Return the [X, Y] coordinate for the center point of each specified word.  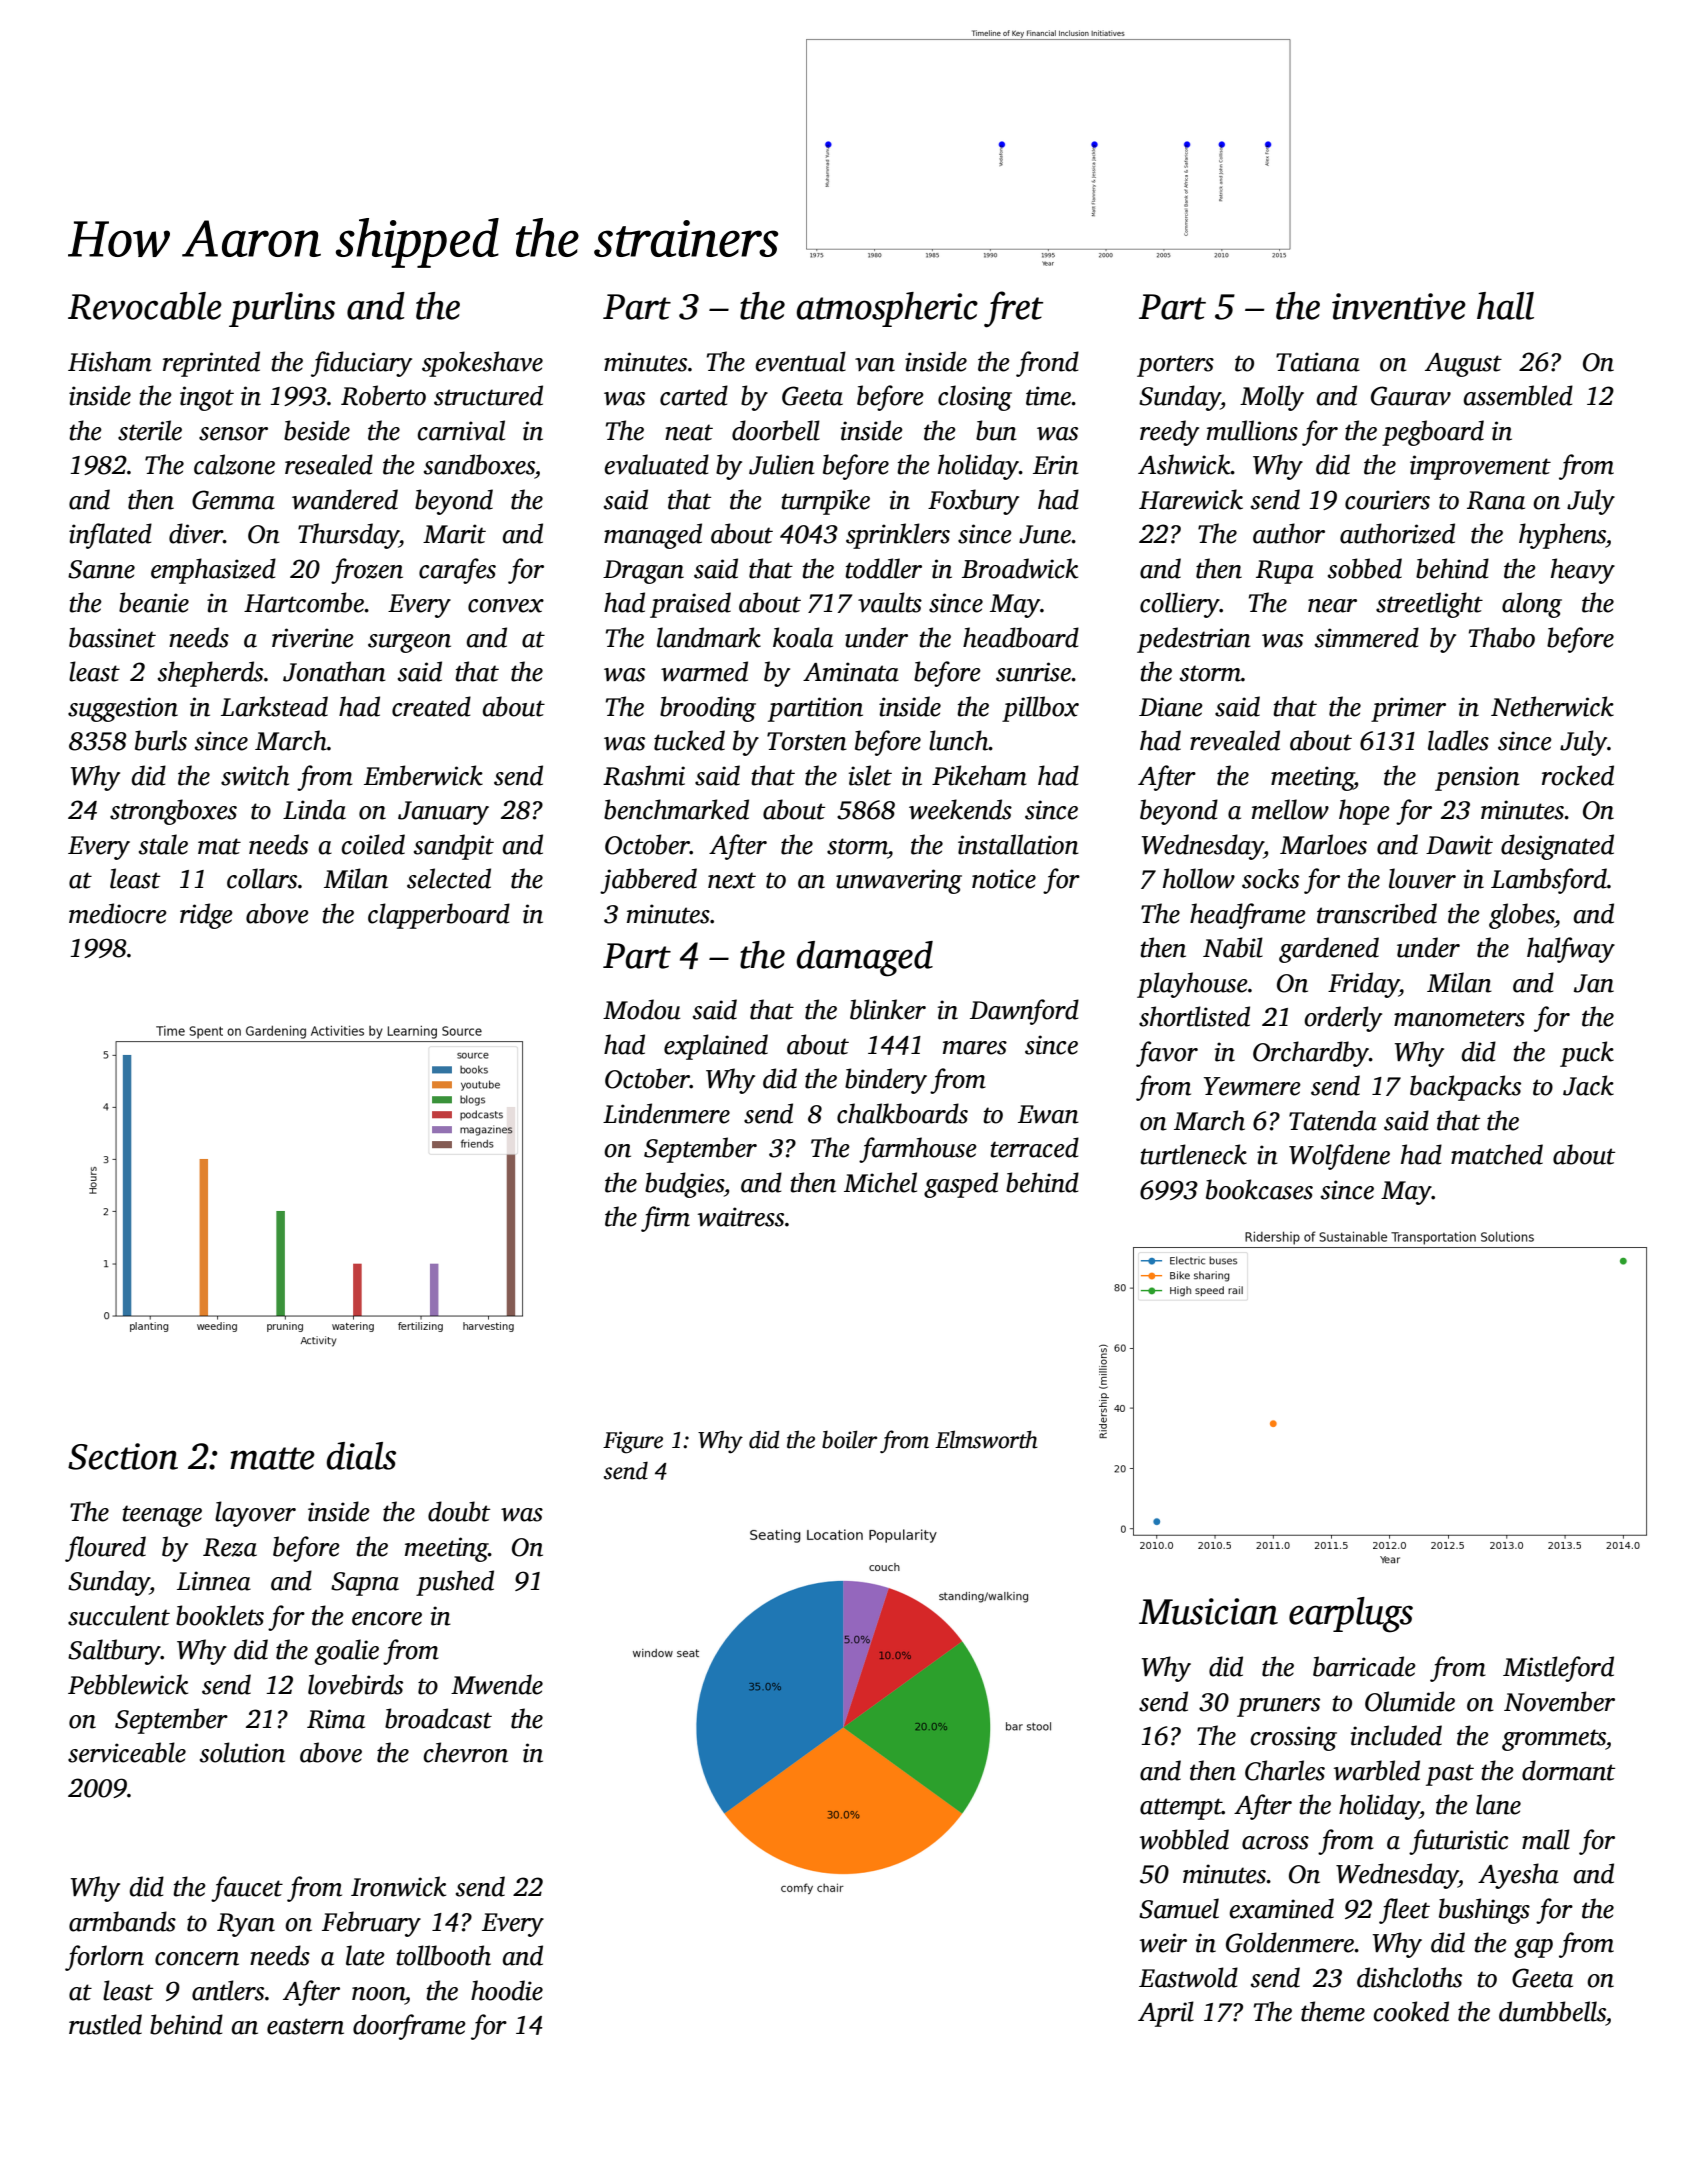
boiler [849, 1439]
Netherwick [1552, 706]
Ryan [246, 1925]
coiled [373, 844]
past [1450, 1775]
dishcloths [1409, 1977]
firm [665, 1219]
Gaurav [1411, 396]
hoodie [507, 1990]
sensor [233, 434]
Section [123, 1456]
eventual [801, 361]
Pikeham [979, 775]
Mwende [497, 1684]
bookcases [1259, 1189]
